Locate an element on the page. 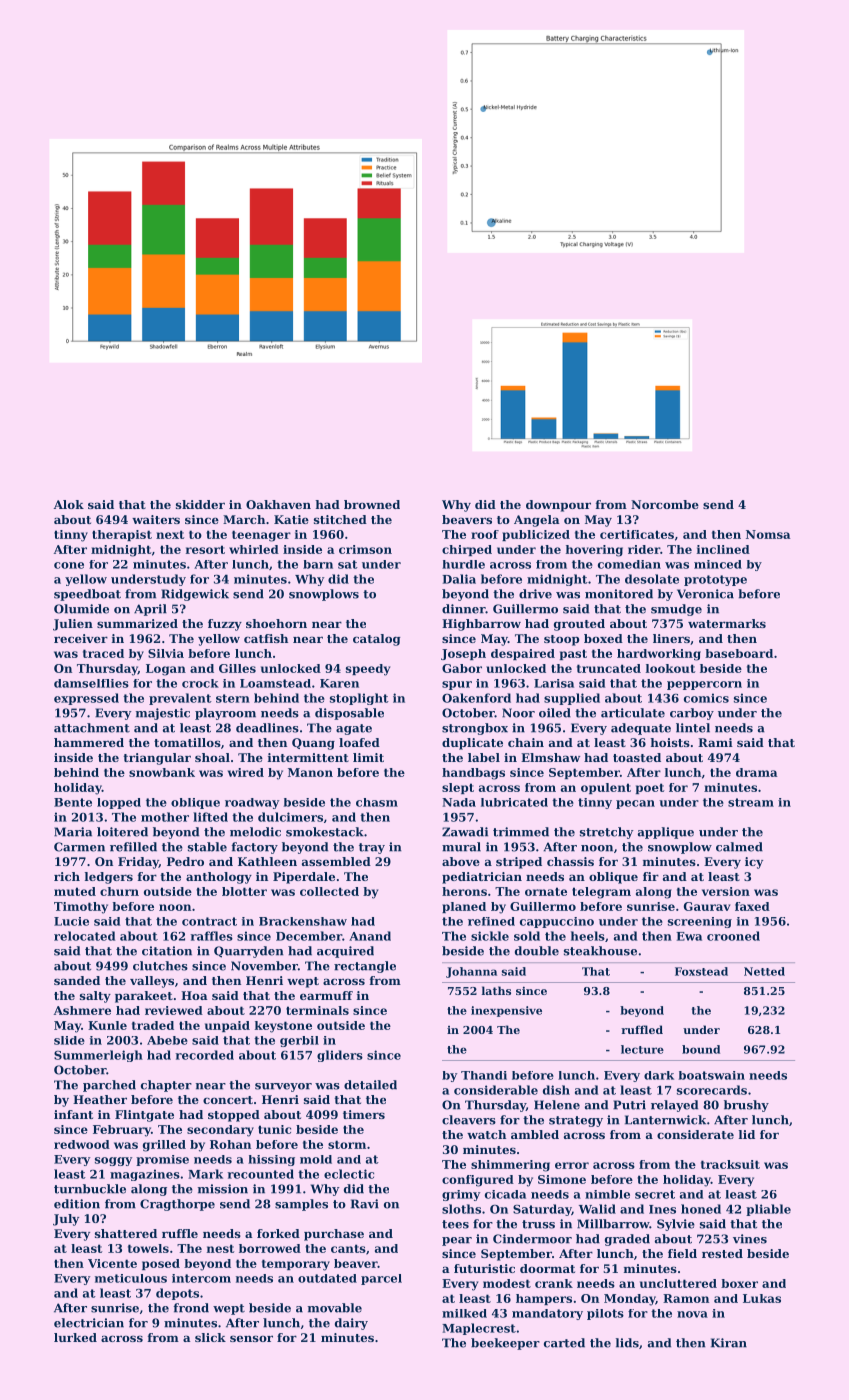 This image has height=1400, width=849. collected is located at coordinates (329, 891).
